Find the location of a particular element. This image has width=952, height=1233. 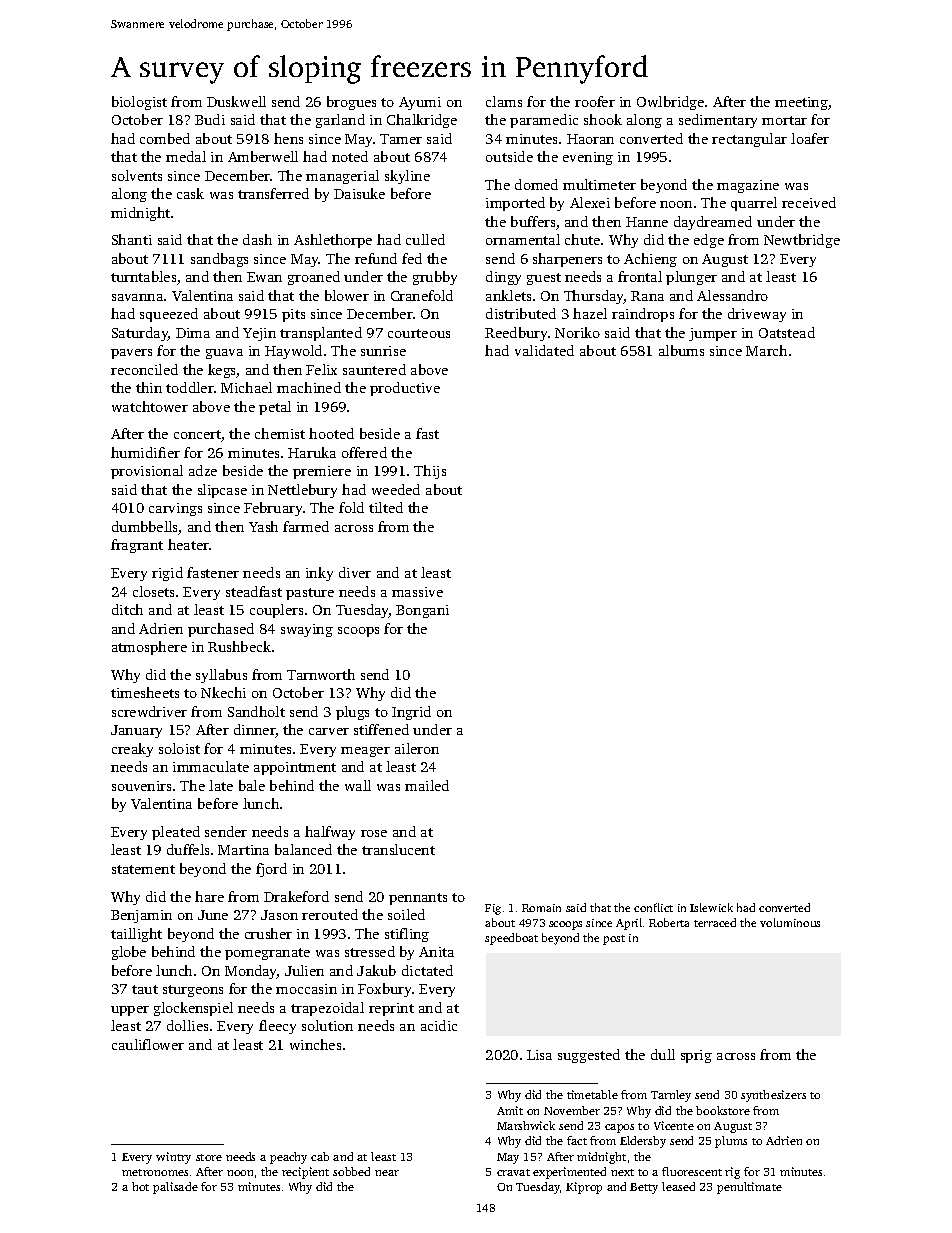

transferred is located at coordinates (273, 193).
